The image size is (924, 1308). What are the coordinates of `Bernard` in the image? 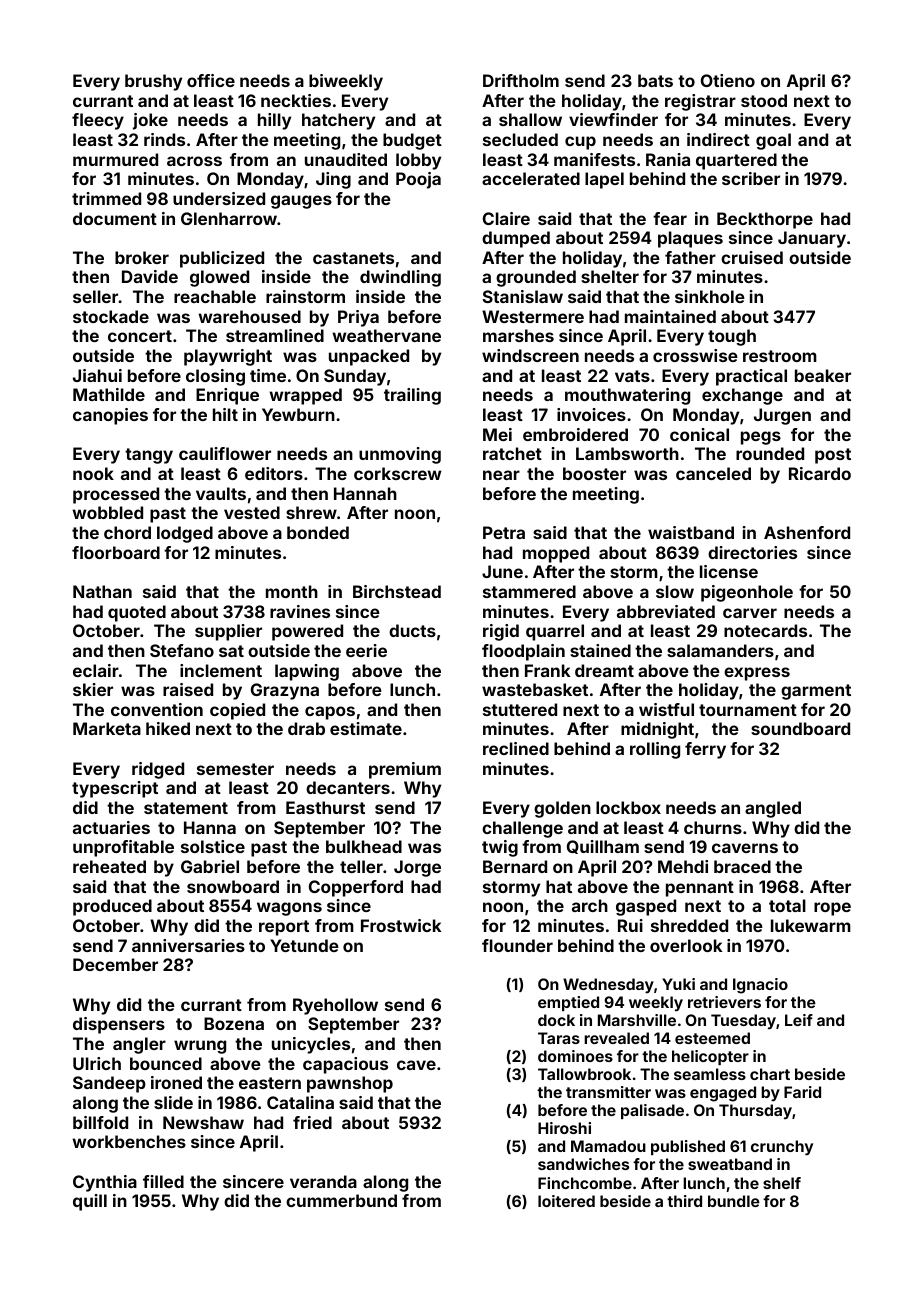 It's located at (515, 866).
